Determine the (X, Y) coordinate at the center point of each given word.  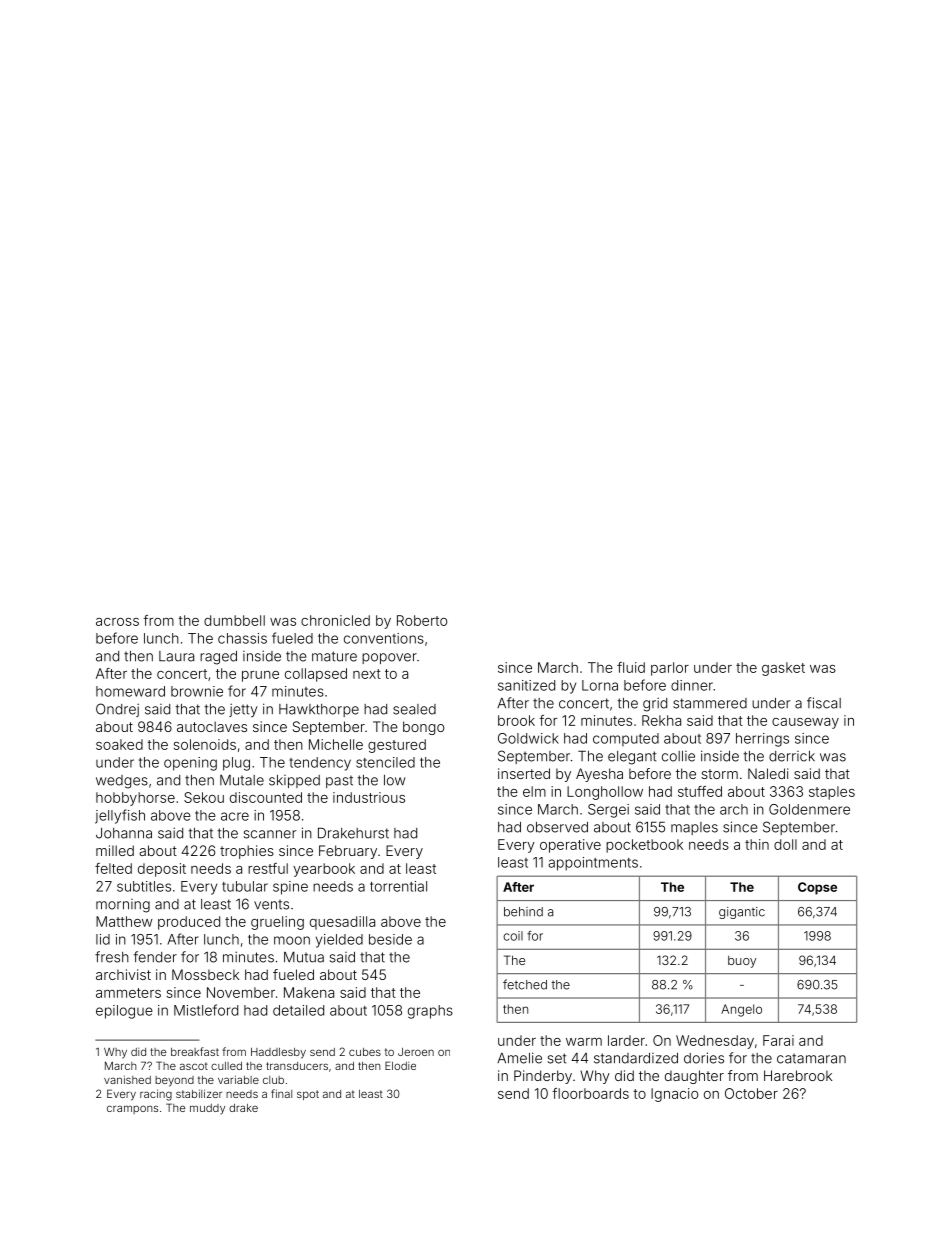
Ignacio (674, 1095)
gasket (783, 669)
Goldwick (528, 738)
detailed (298, 1010)
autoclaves (212, 726)
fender (155, 957)
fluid (631, 667)
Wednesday (715, 1042)
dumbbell (234, 620)
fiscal (824, 703)
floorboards (590, 1093)
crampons (132, 1109)
